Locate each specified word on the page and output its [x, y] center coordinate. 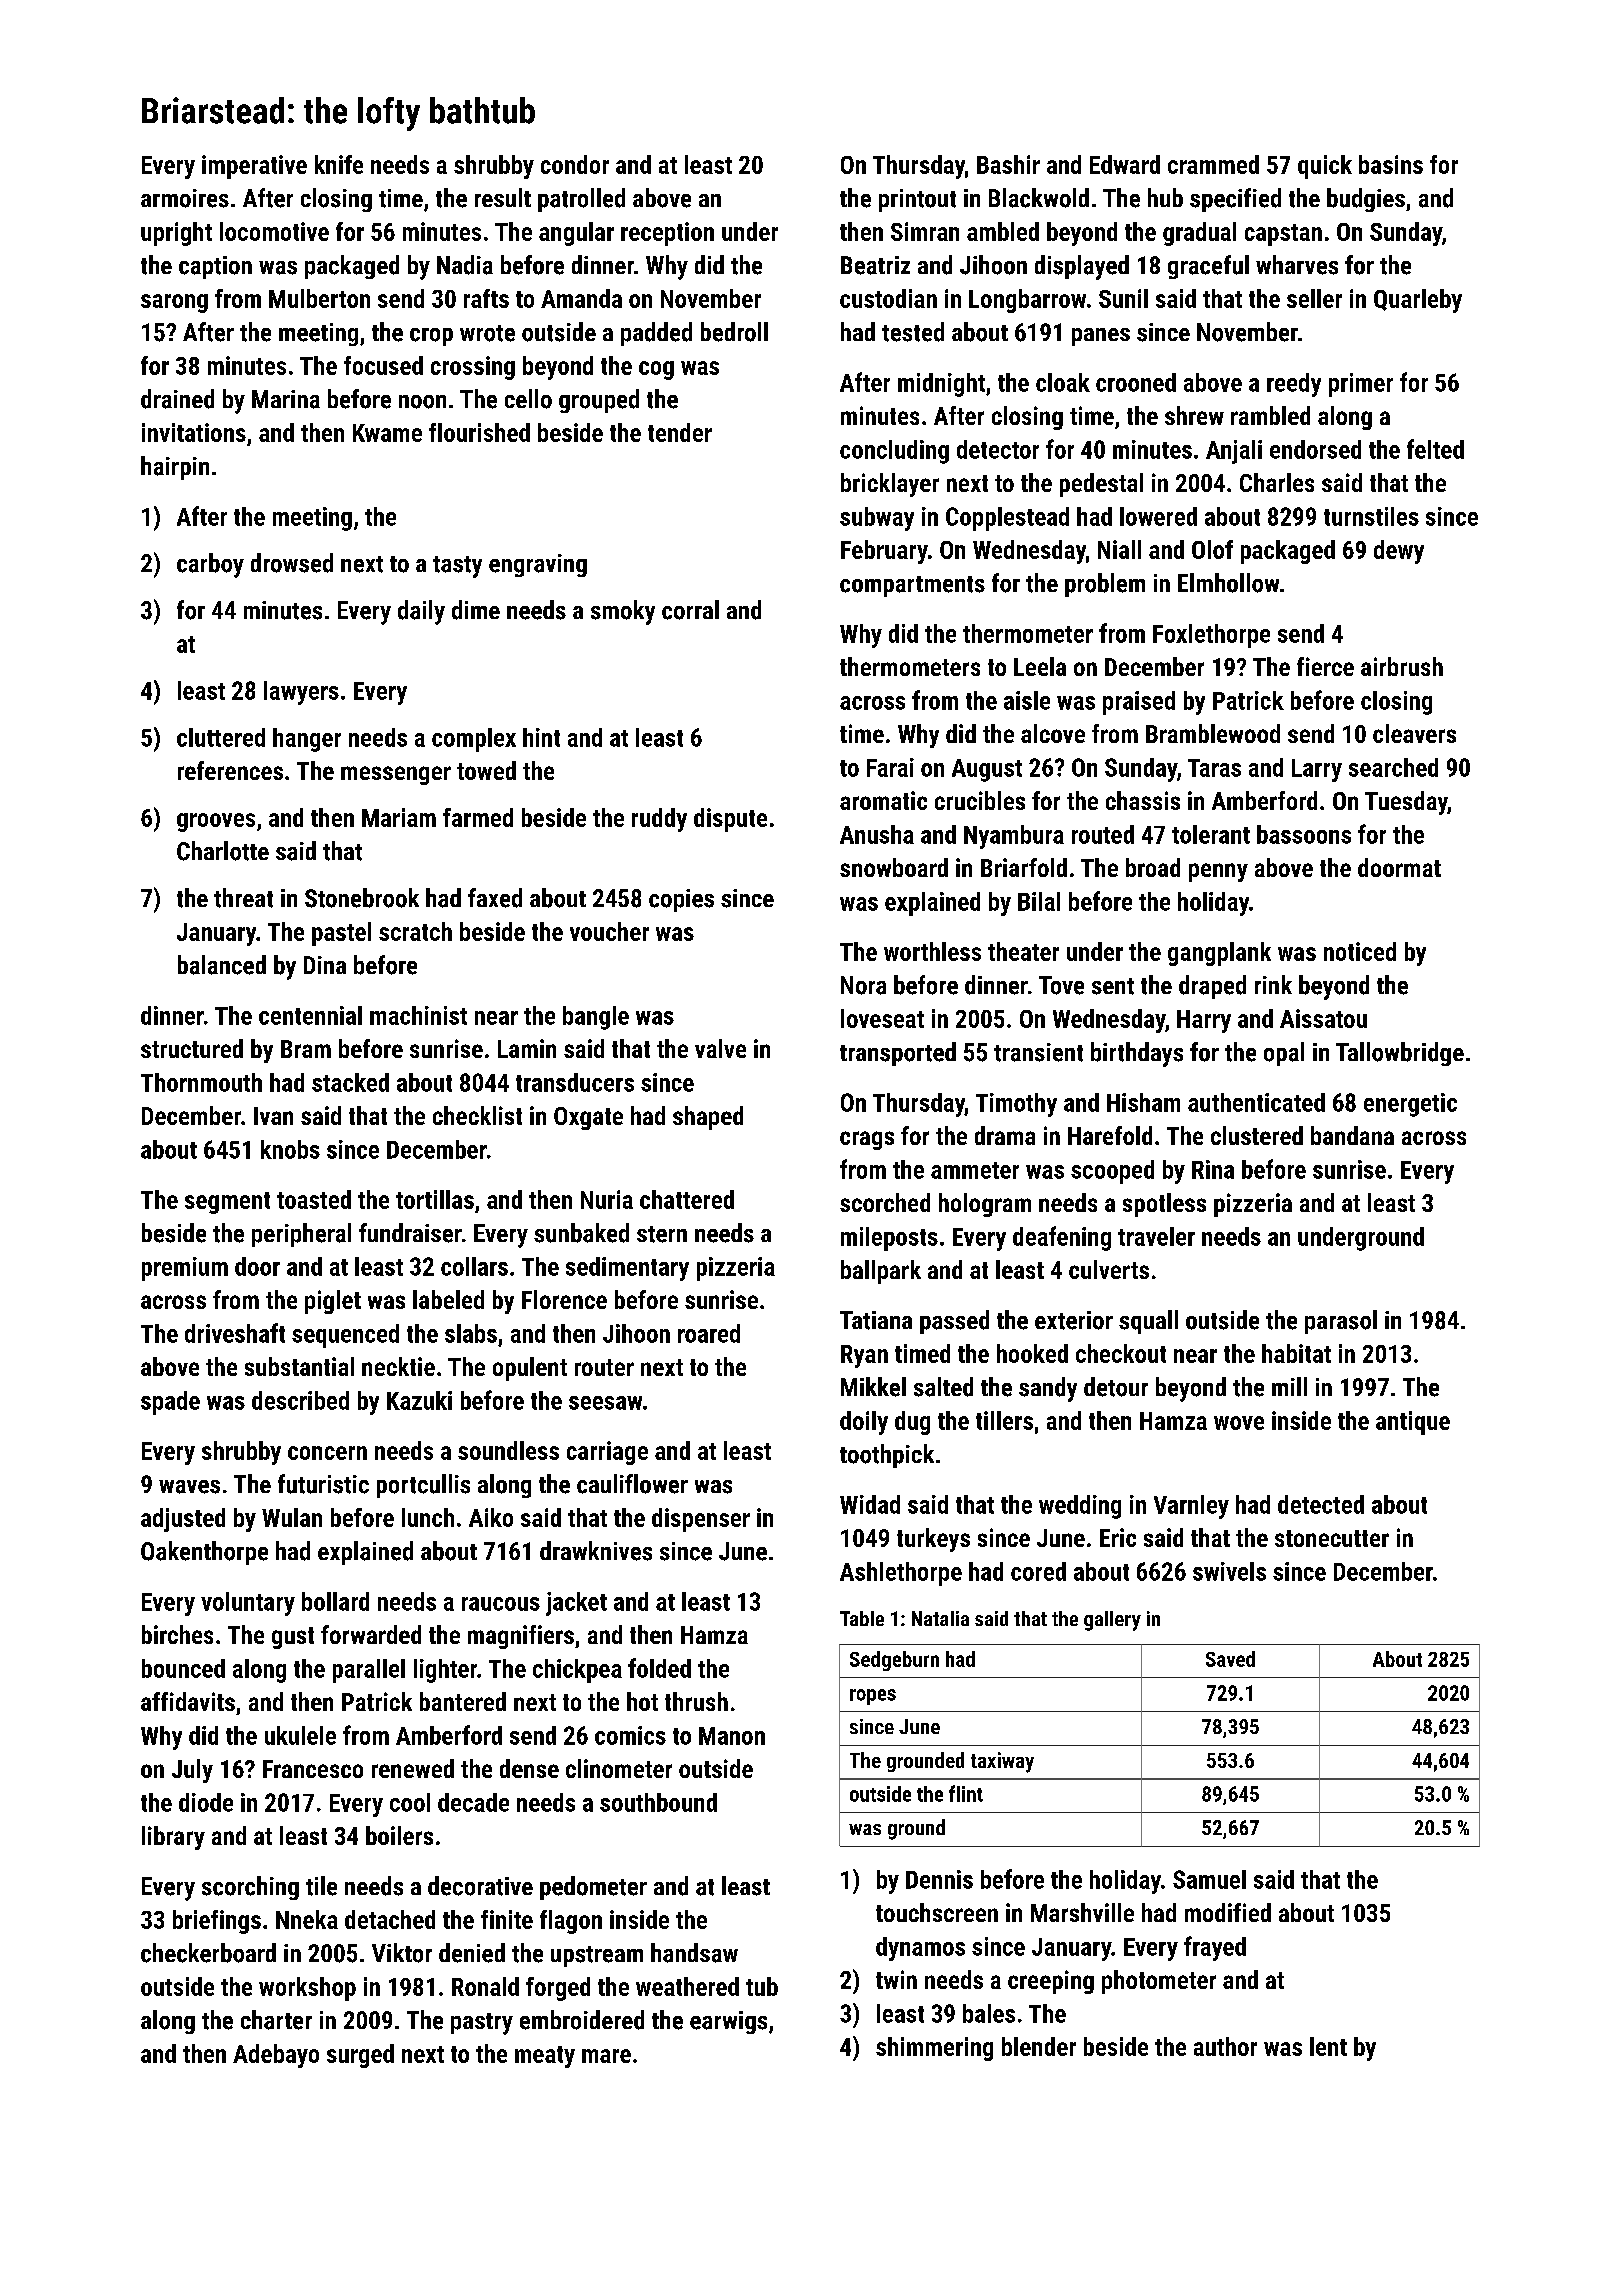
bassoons [1304, 834]
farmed [478, 817]
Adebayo [276, 2056]
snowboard [894, 867]
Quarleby [1418, 301]
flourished [479, 432]
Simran [925, 231]
